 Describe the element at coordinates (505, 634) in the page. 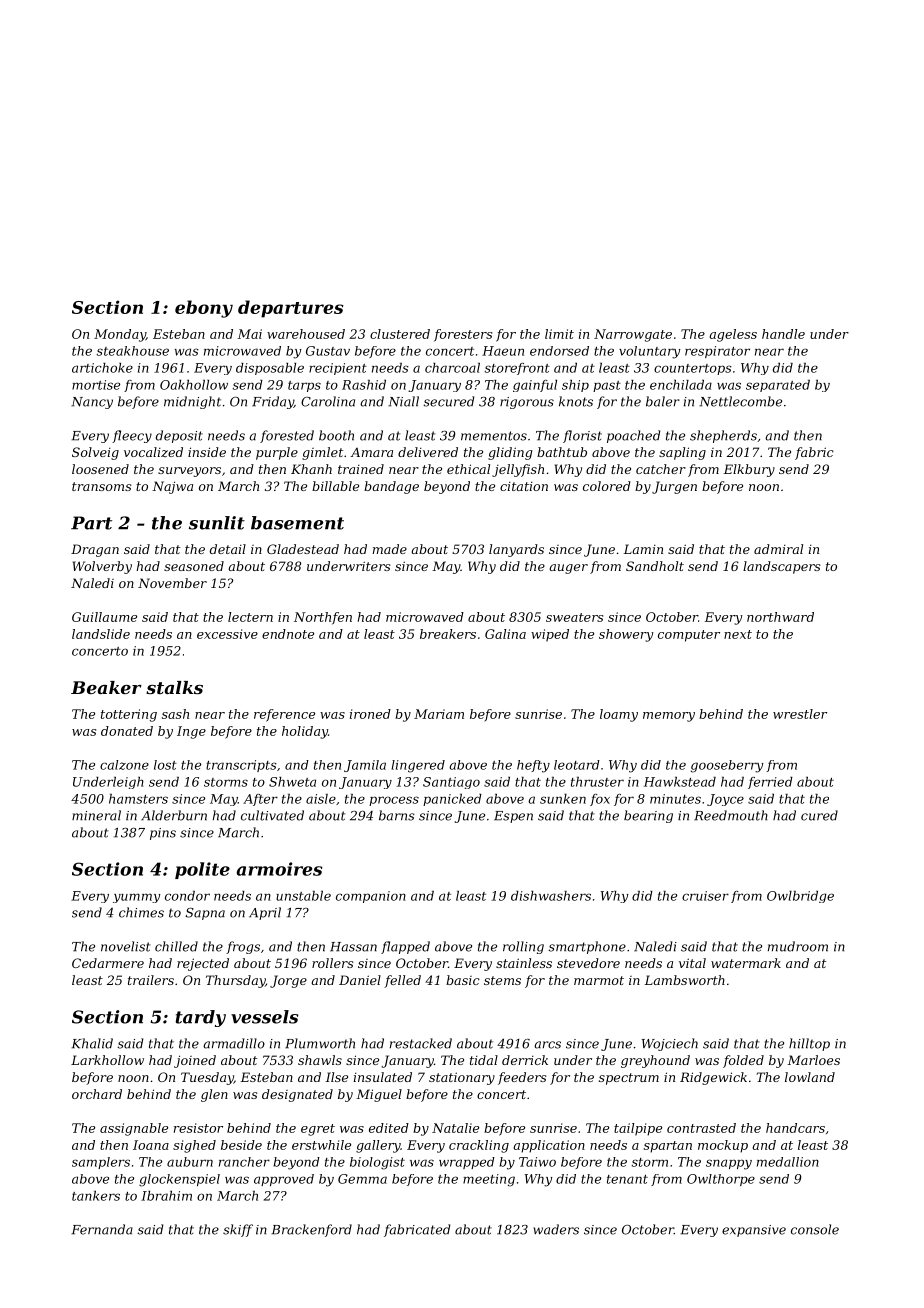

I see `Galina` at that location.
